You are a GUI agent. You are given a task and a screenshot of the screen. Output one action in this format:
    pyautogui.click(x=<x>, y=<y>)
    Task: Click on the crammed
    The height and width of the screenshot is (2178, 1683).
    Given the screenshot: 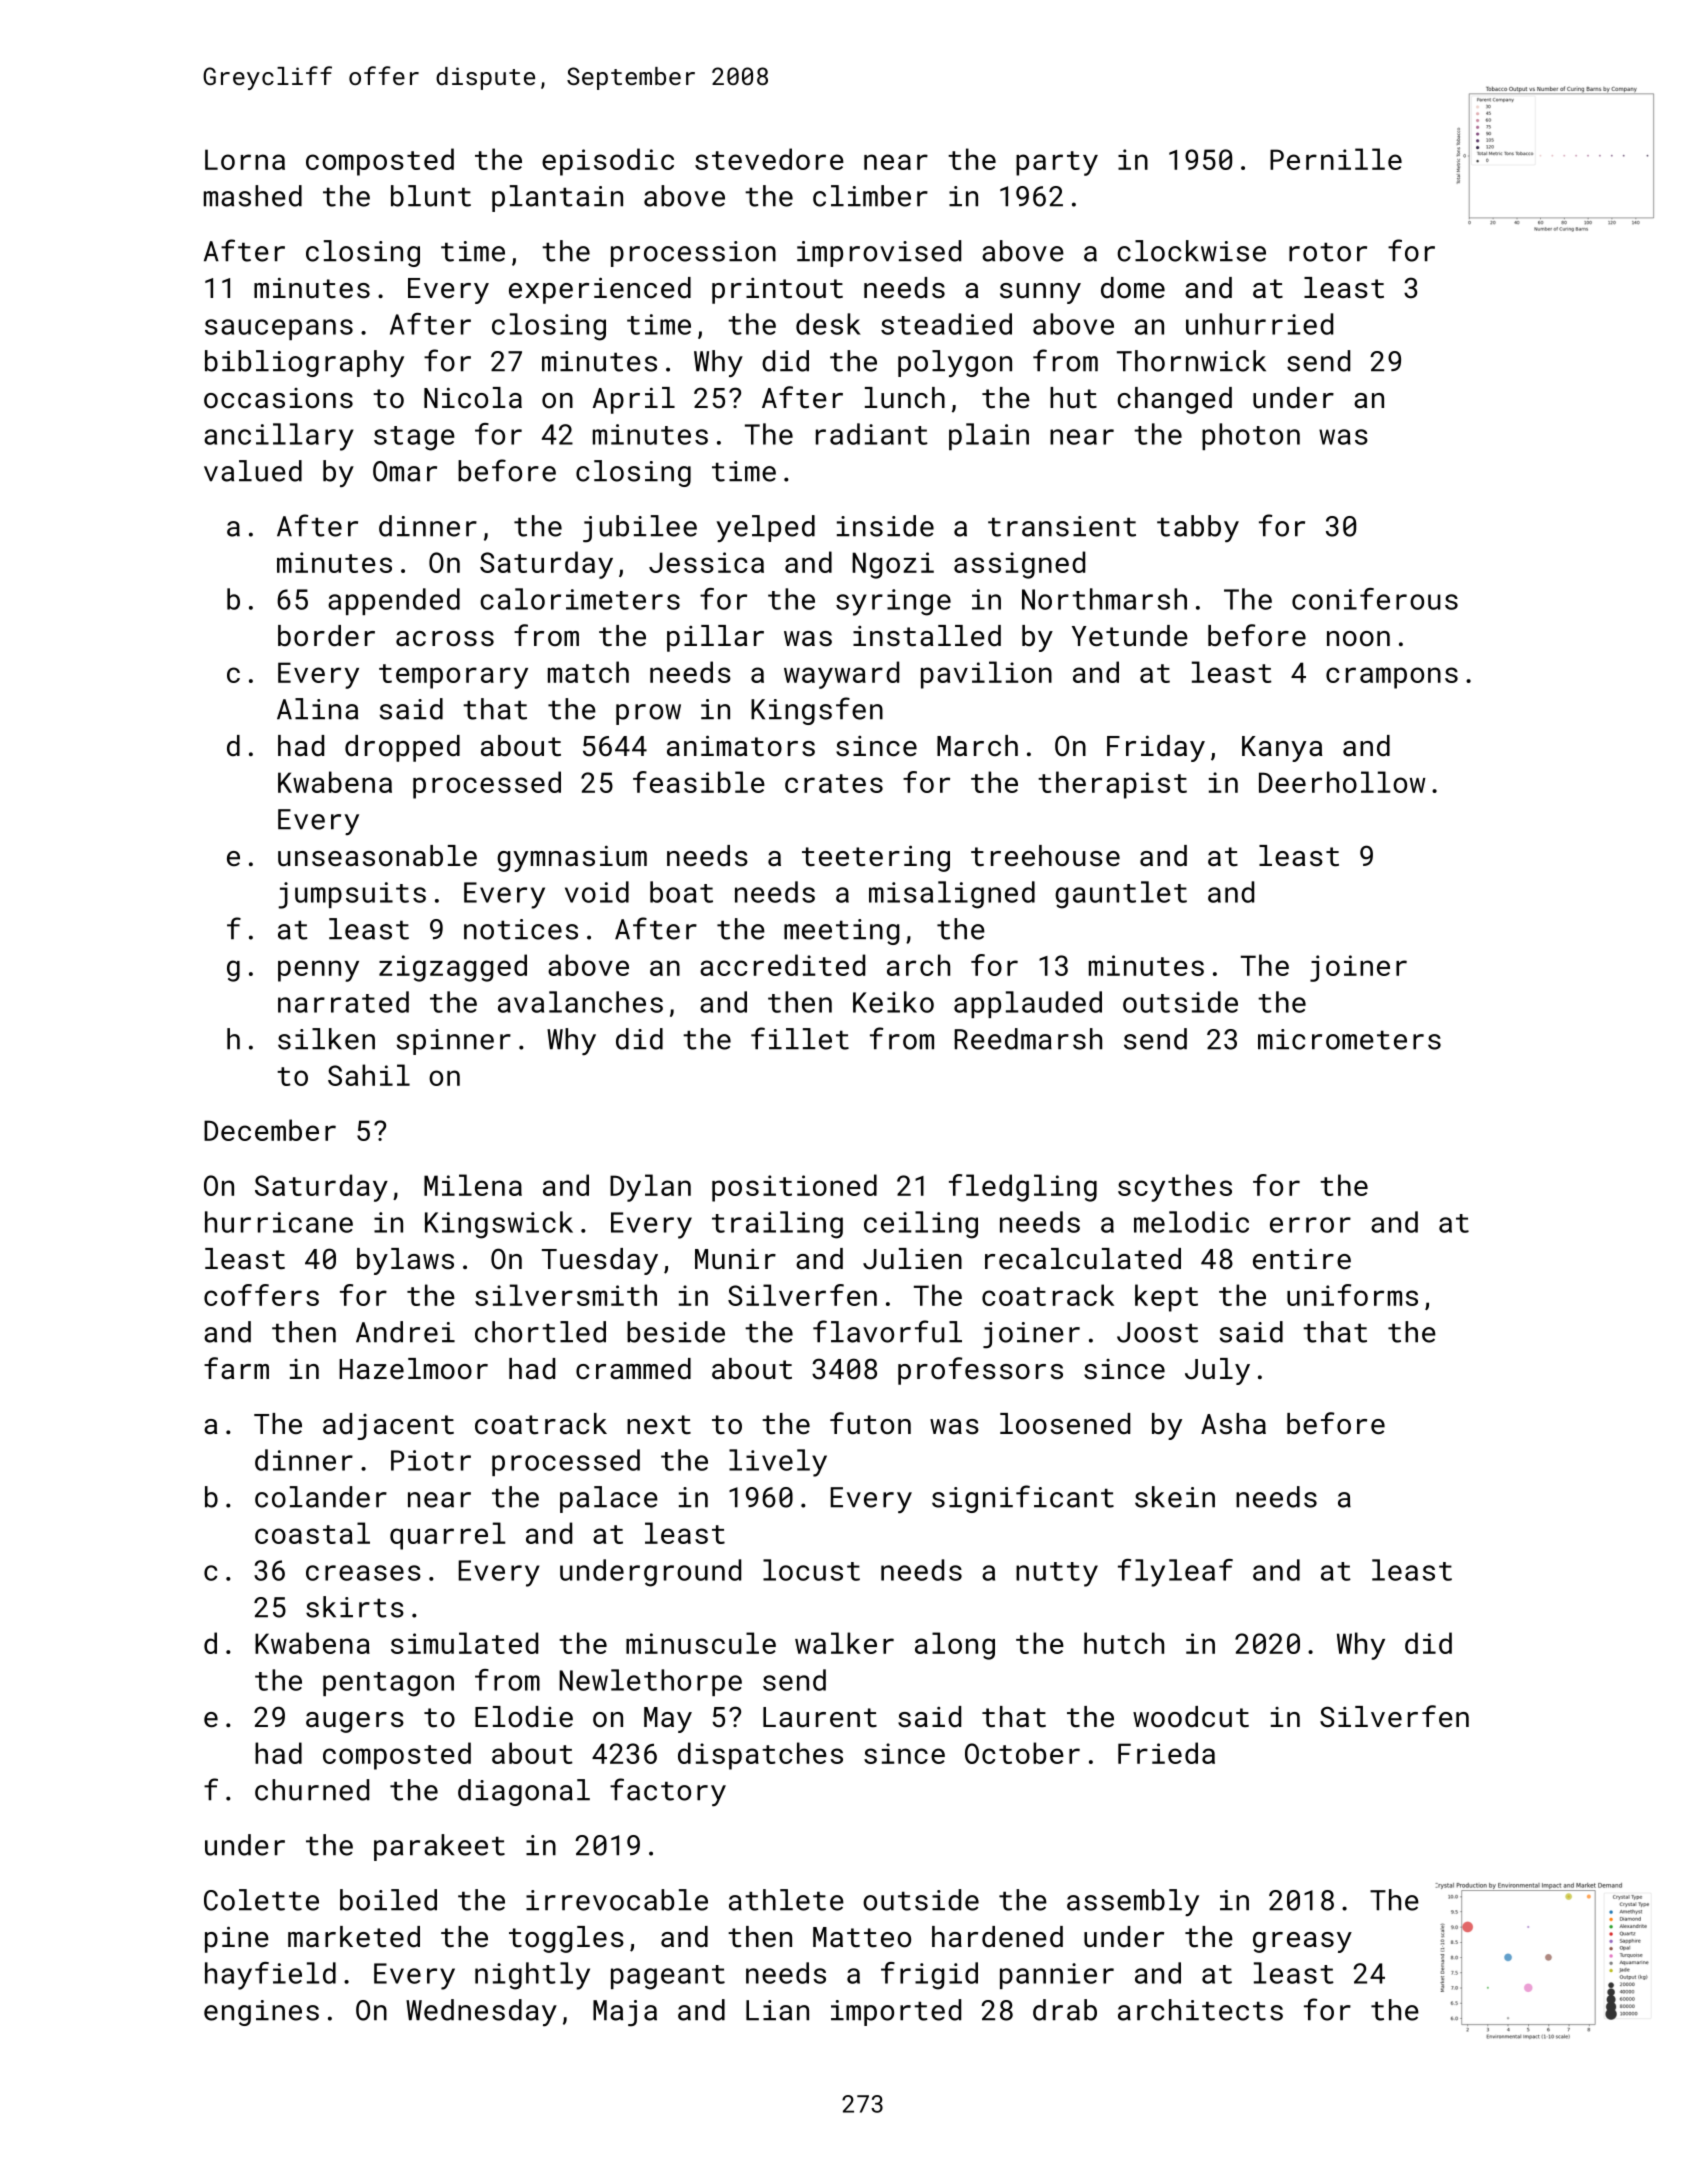 What is the action you would take?
    pyautogui.click(x=633, y=1369)
